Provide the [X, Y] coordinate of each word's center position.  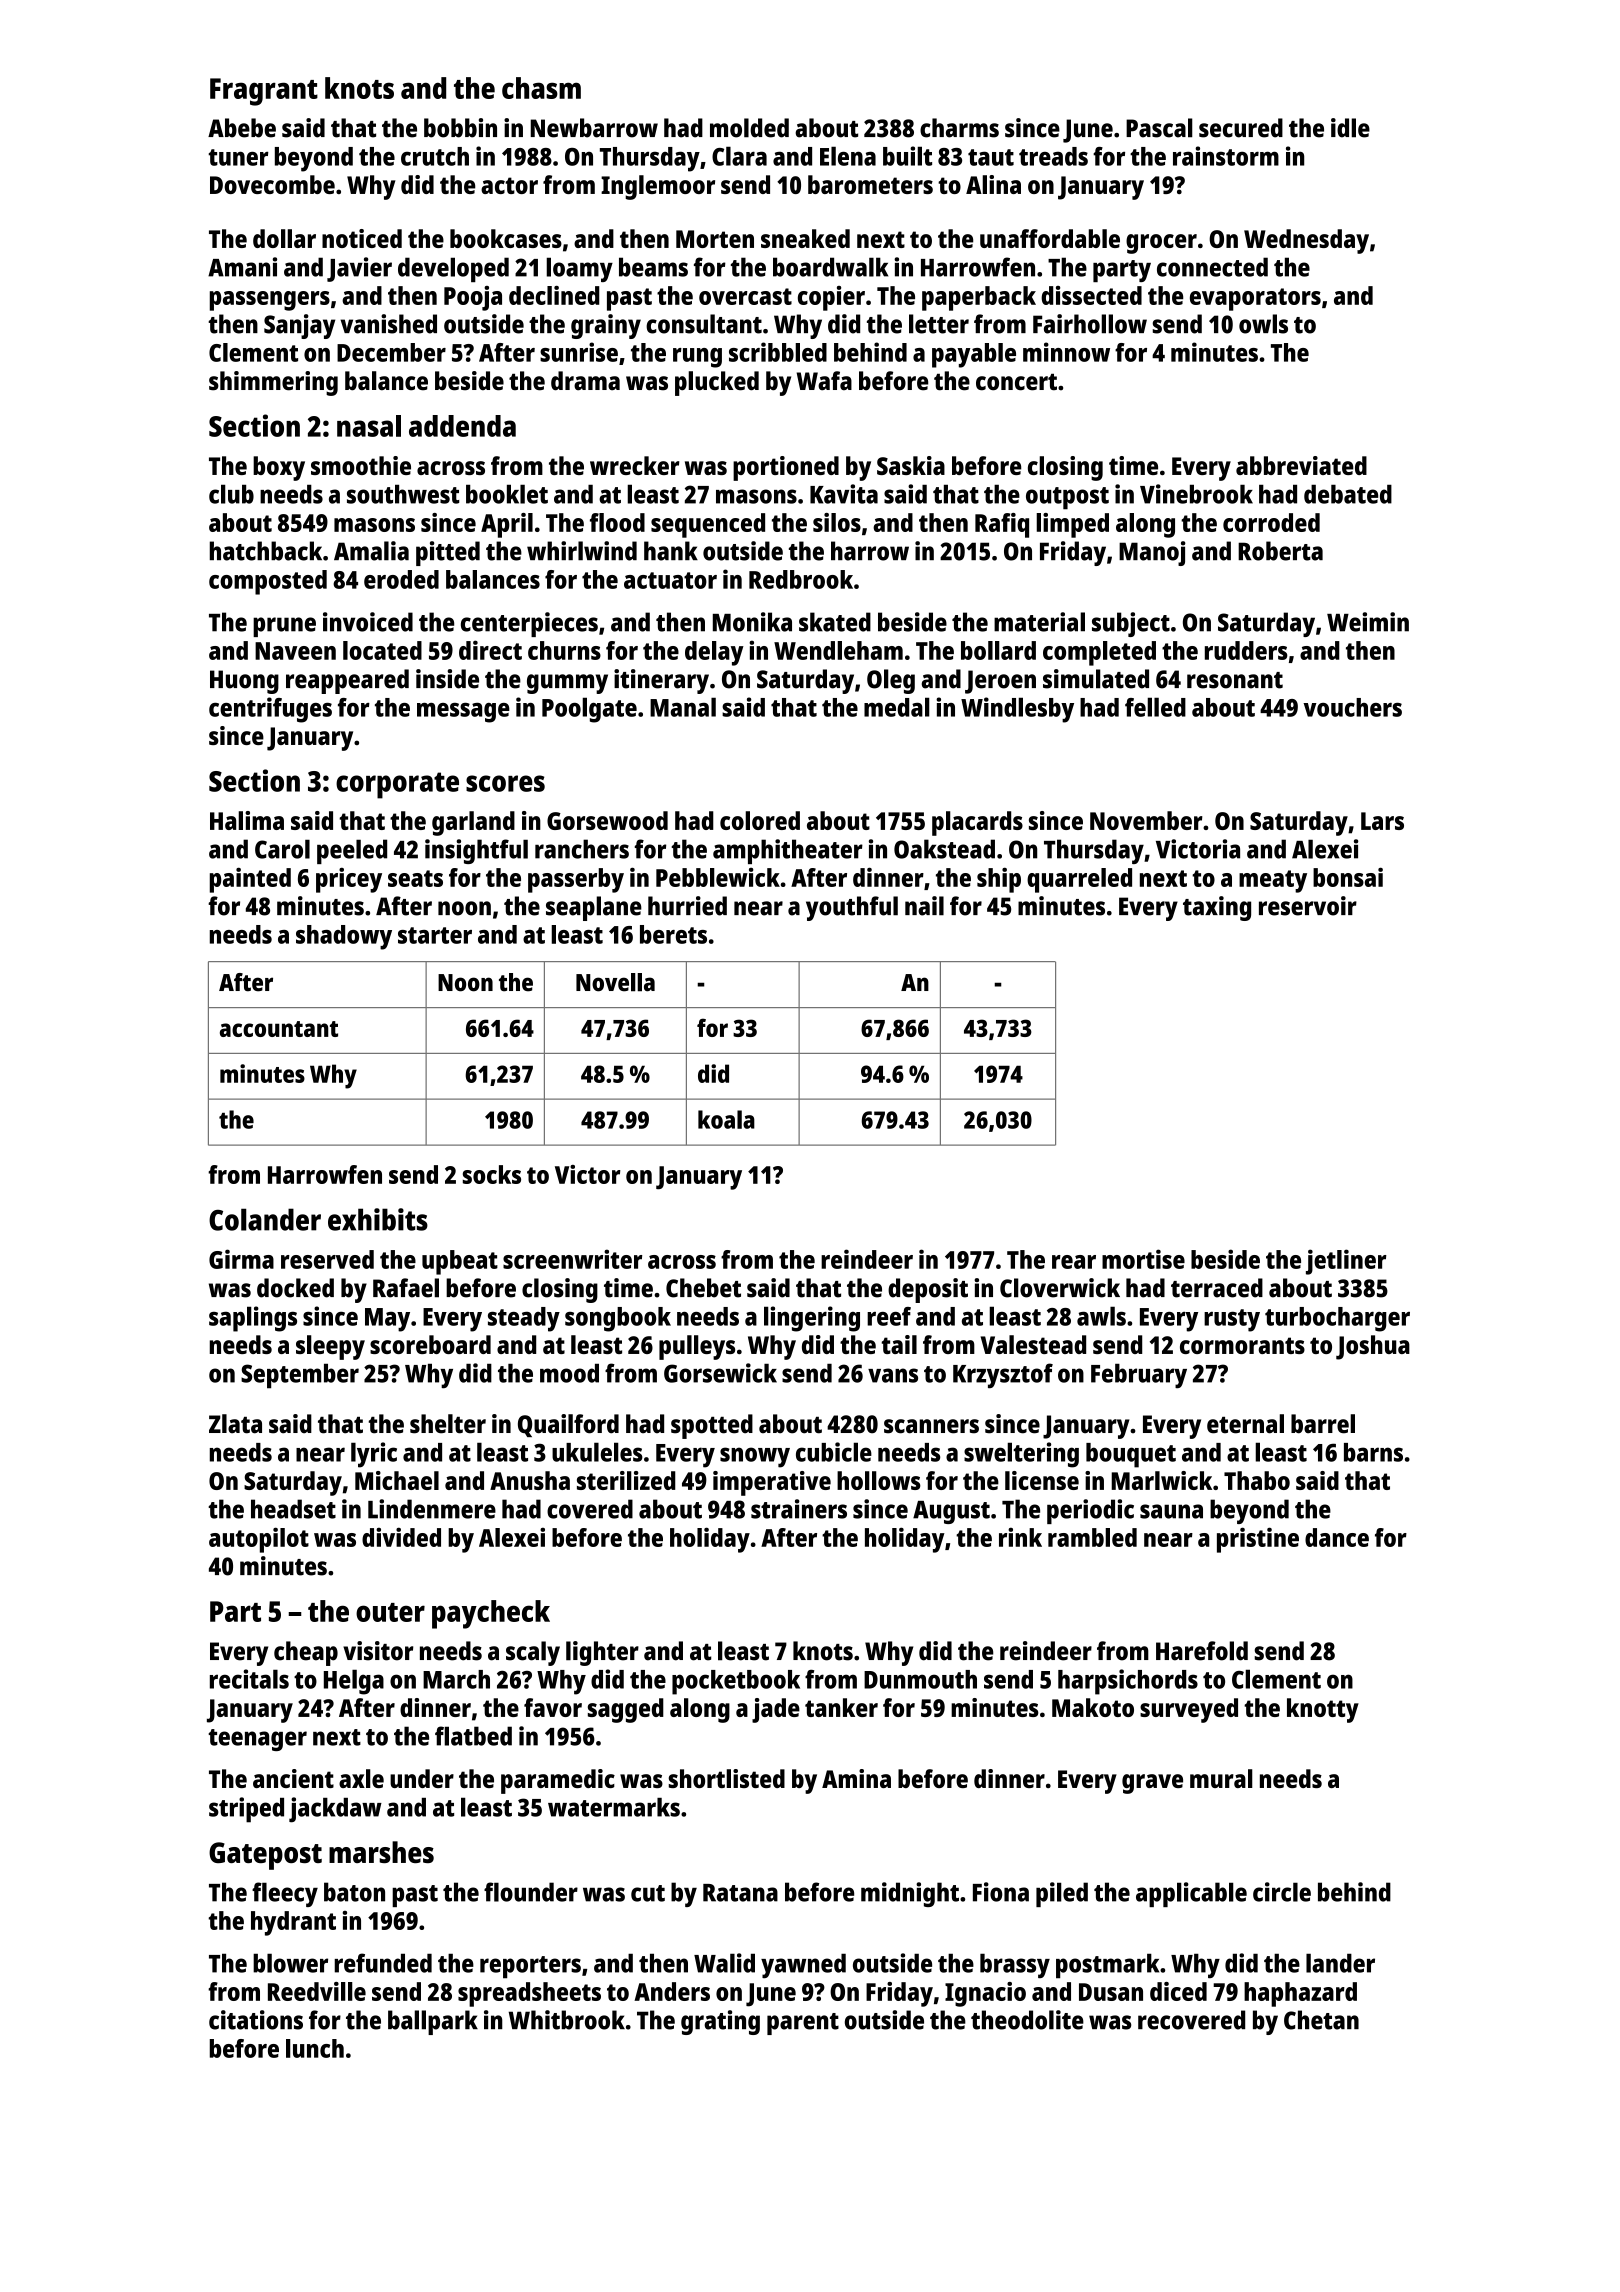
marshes [381, 1852]
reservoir [1308, 906]
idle [1350, 128]
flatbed [473, 1736]
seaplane [594, 908]
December [391, 352]
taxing [1217, 908]
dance [1337, 1537]
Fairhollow [1090, 324]
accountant [279, 1029]
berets [673, 934]
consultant [704, 324]
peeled [352, 851]
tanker [841, 1707]
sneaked [805, 238]
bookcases [506, 238]
